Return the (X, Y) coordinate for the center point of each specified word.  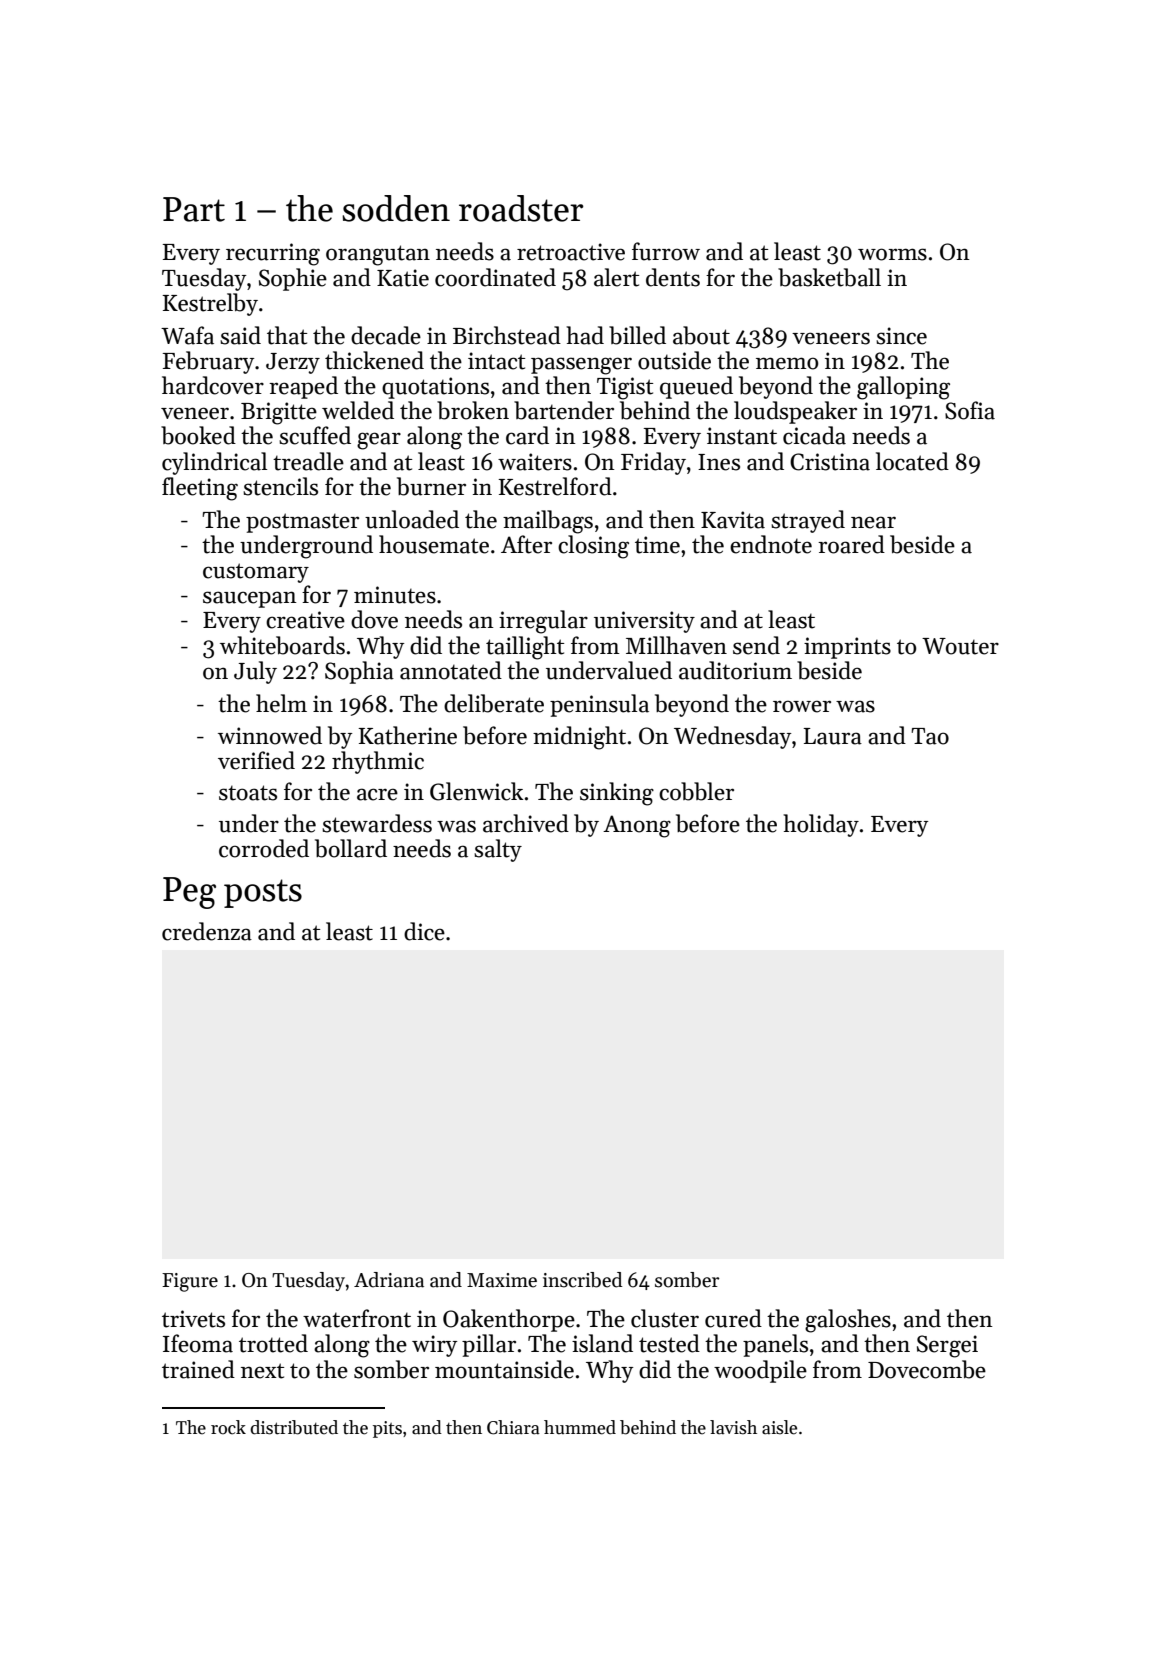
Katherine (407, 735)
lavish (733, 1427)
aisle (779, 1427)
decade (386, 335)
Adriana (389, 1280)
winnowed (270, 735)
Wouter (960, 646)
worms (892, 254)
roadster (521, 208)
